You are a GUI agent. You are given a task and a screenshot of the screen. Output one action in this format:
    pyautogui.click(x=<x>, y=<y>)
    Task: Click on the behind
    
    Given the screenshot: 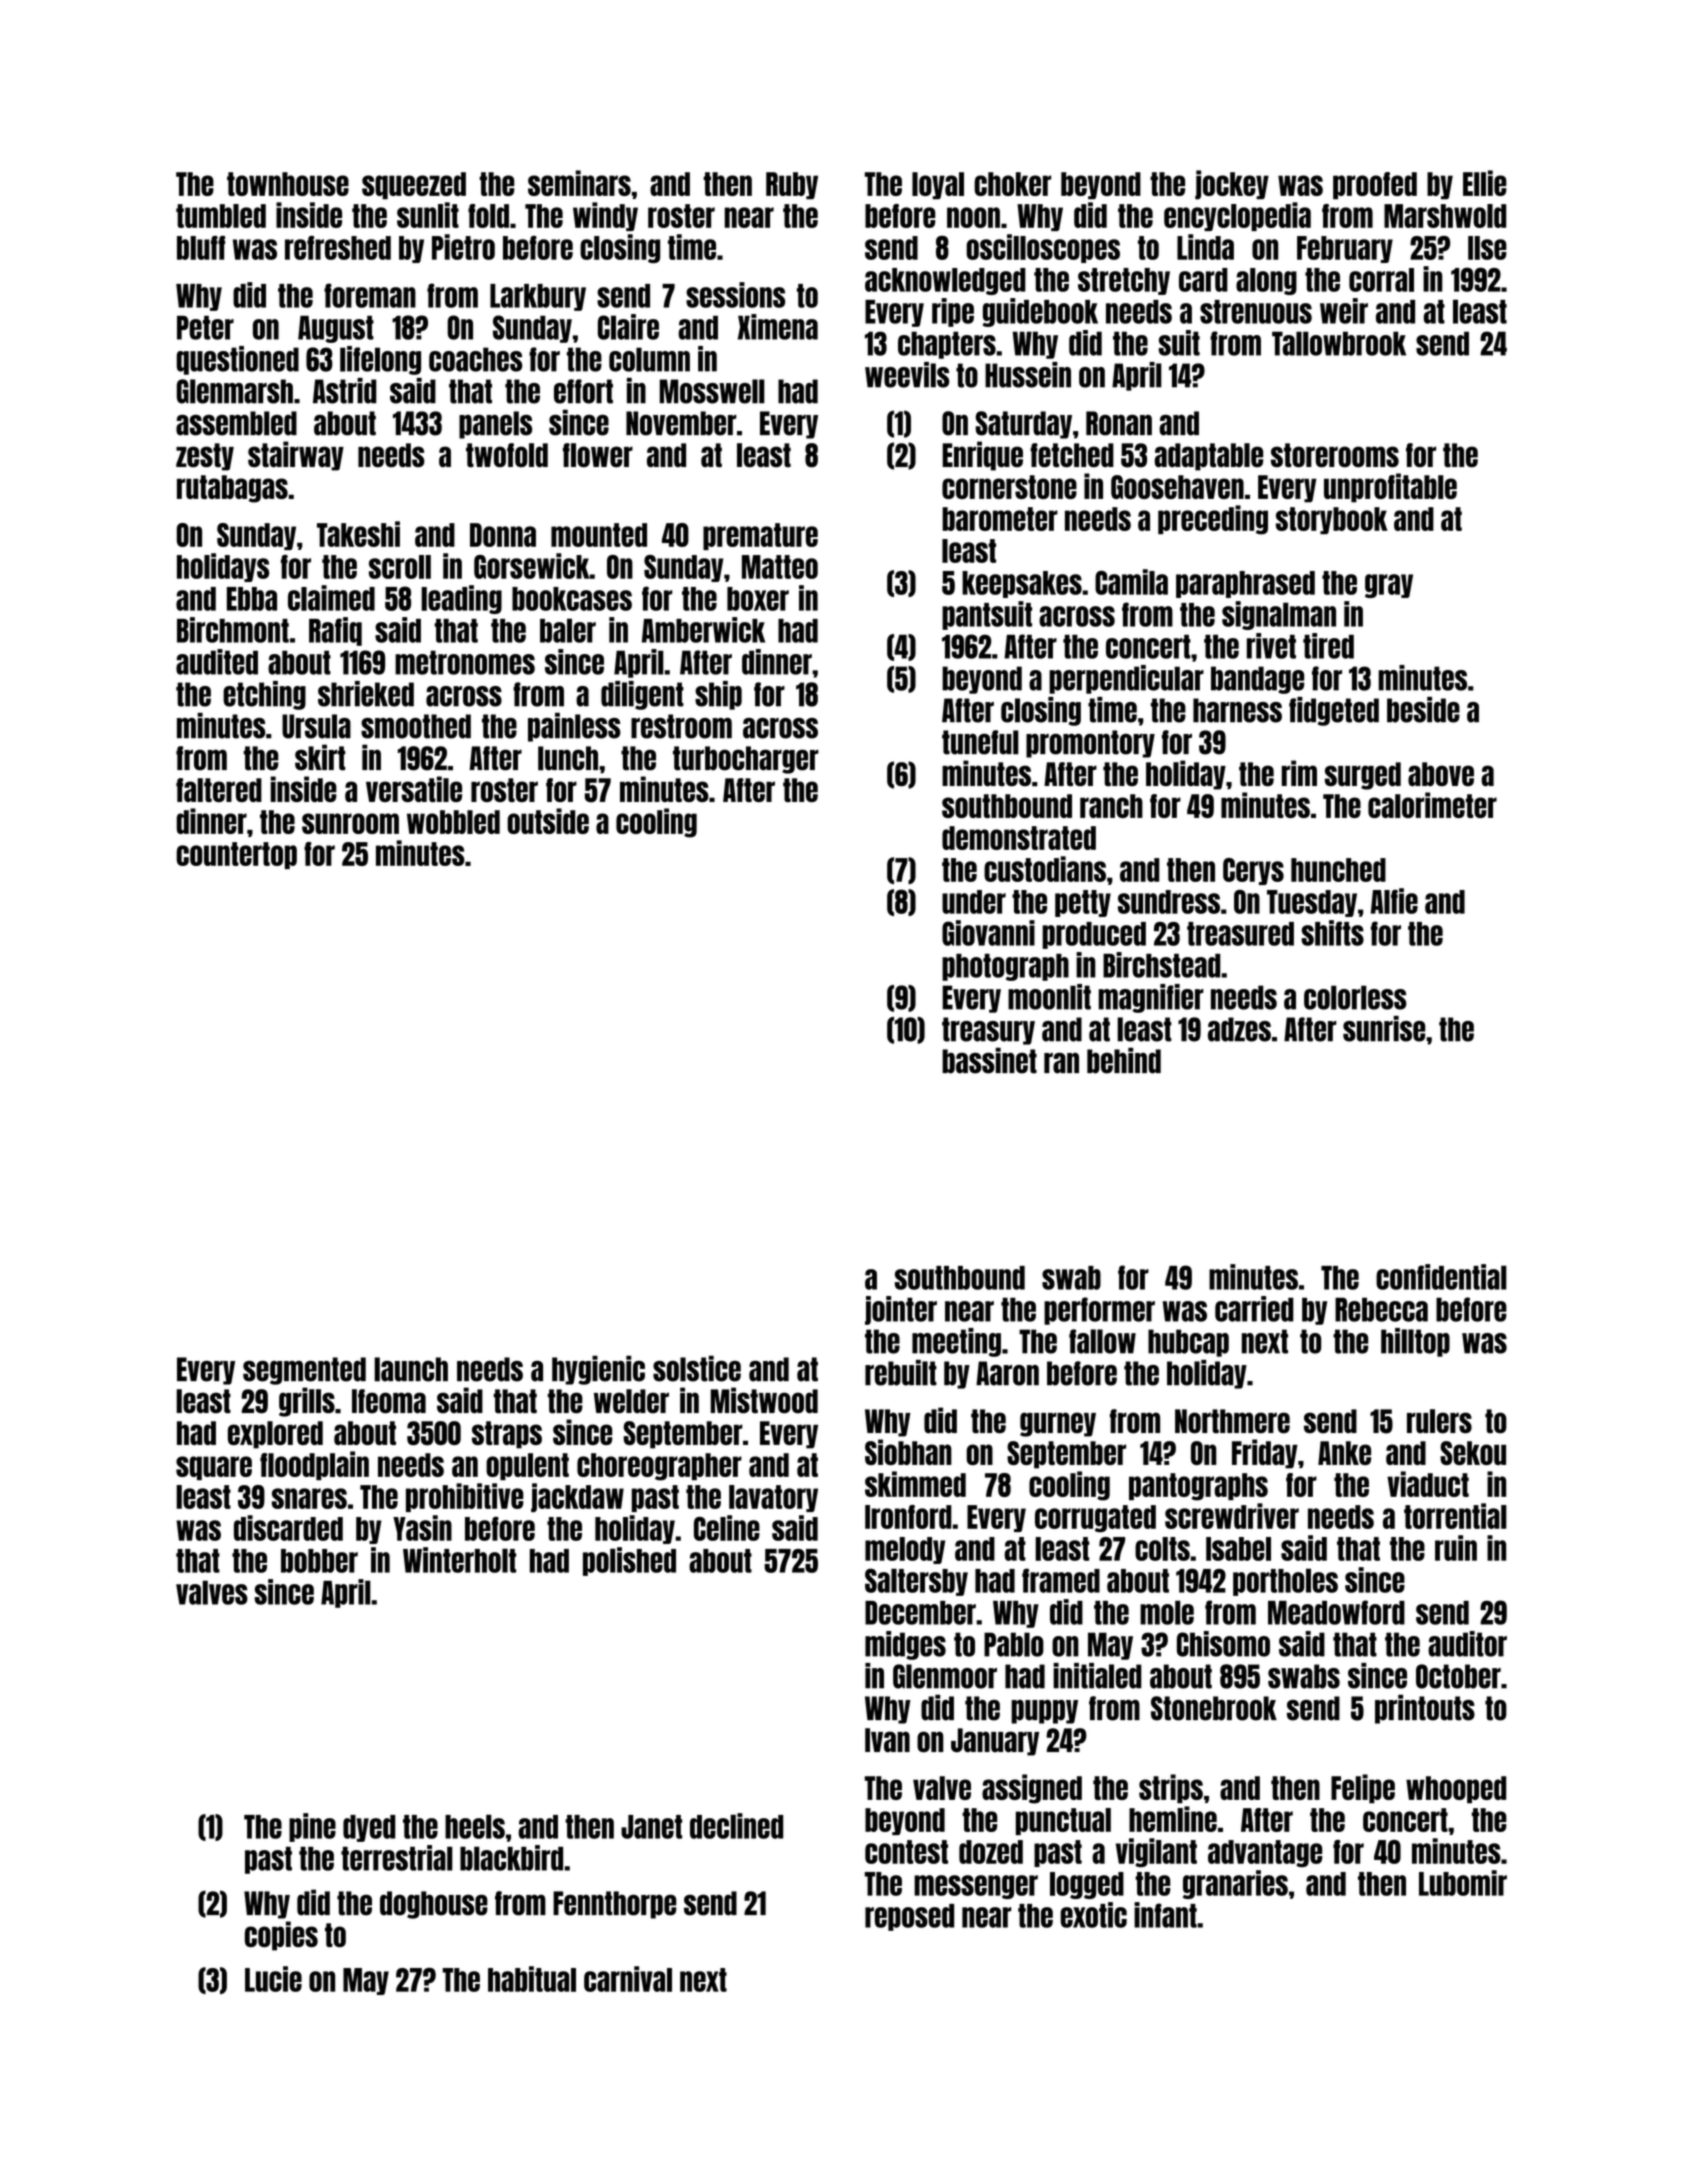 What is the action you would take?
    pyautogui.click(x=1124, y=1060)
